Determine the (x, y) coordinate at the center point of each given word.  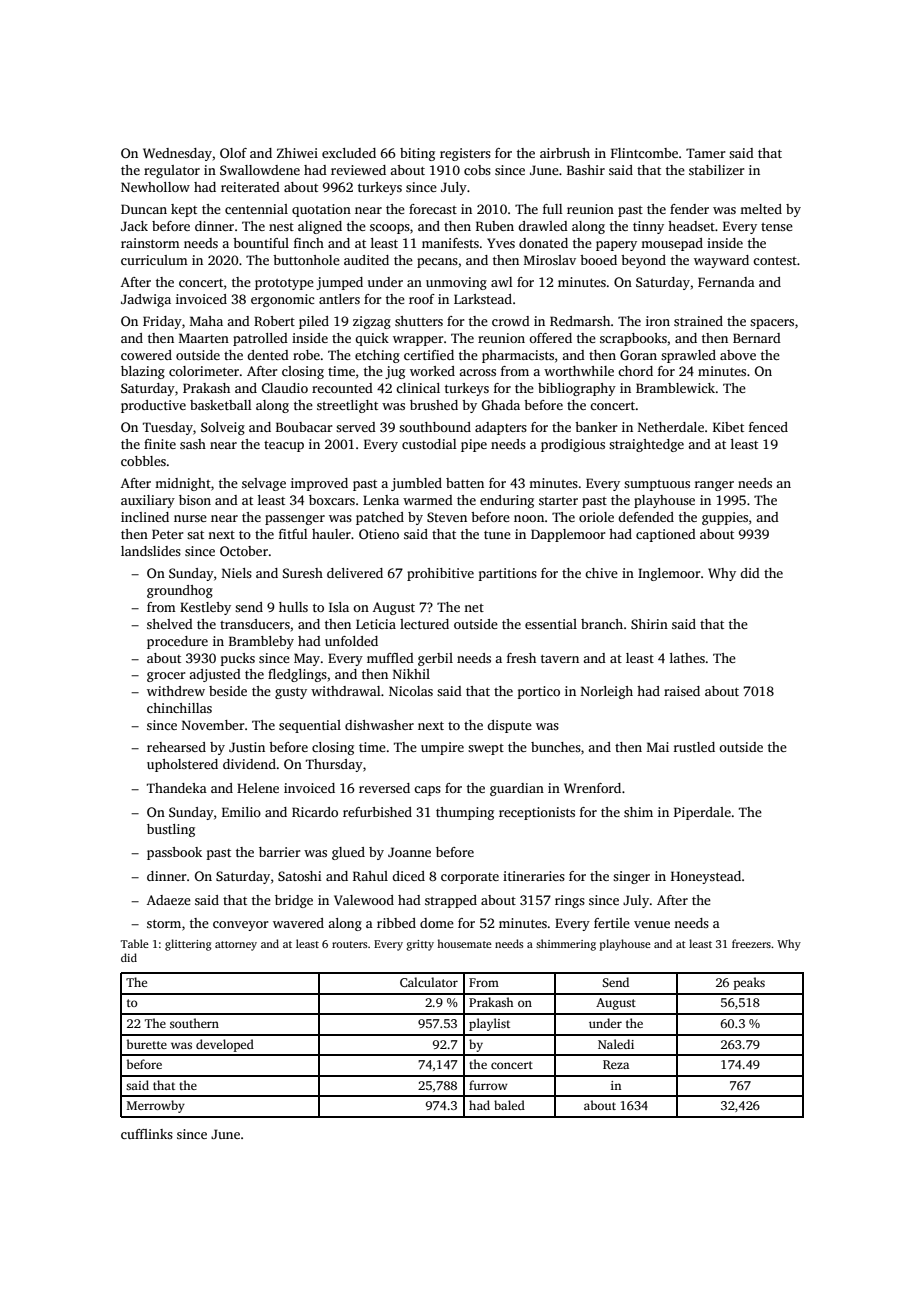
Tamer (706, 153)
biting (417, 154)
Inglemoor (669, 574)
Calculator (429, 982)
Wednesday (177, 154)
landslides (151, 551)
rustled (694, 747)
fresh (521, 658)
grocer (166, 677)
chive (601, 573)
